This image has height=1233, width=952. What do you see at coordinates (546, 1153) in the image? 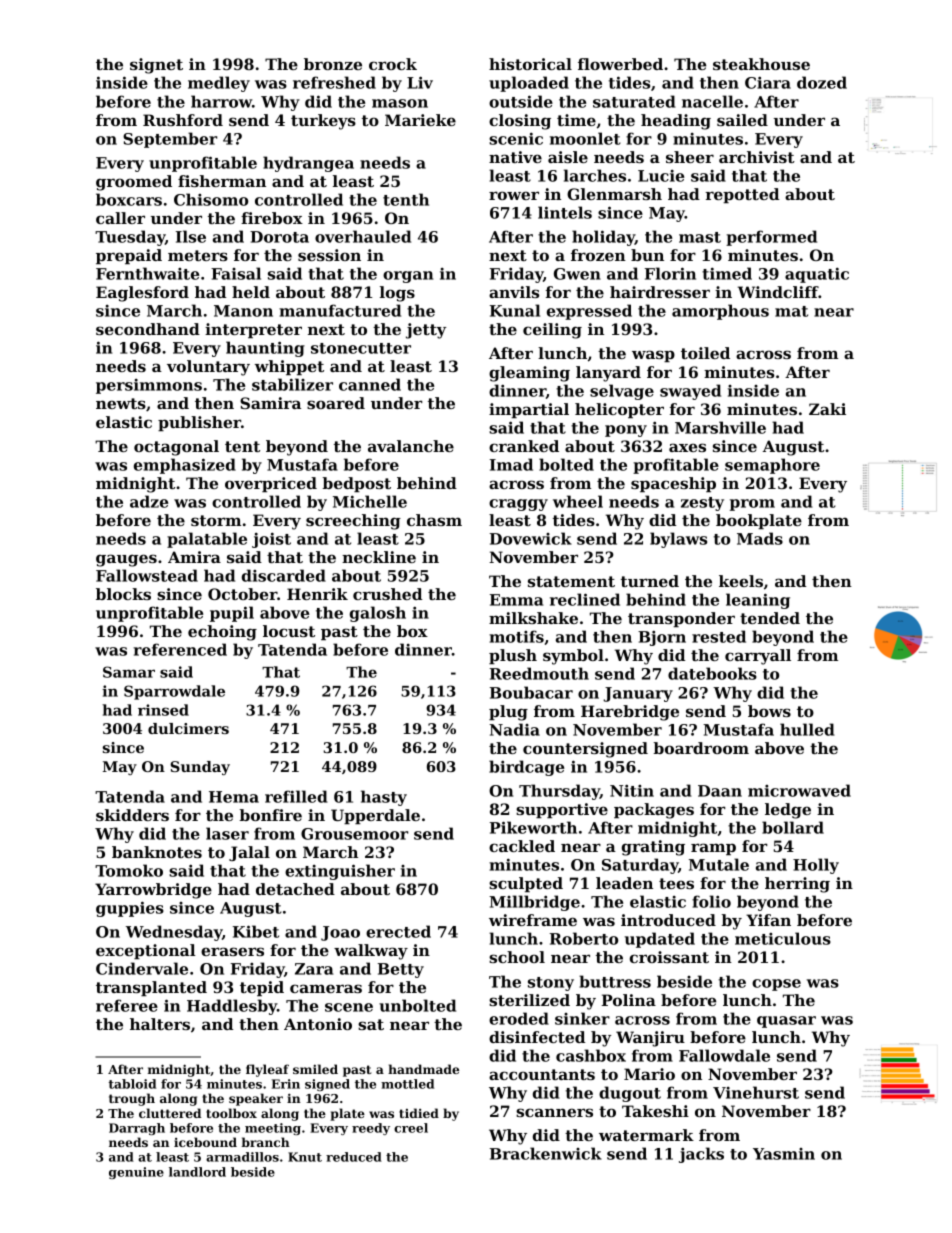
I see `Brackenwick` at bounding box center [546, 1153].
